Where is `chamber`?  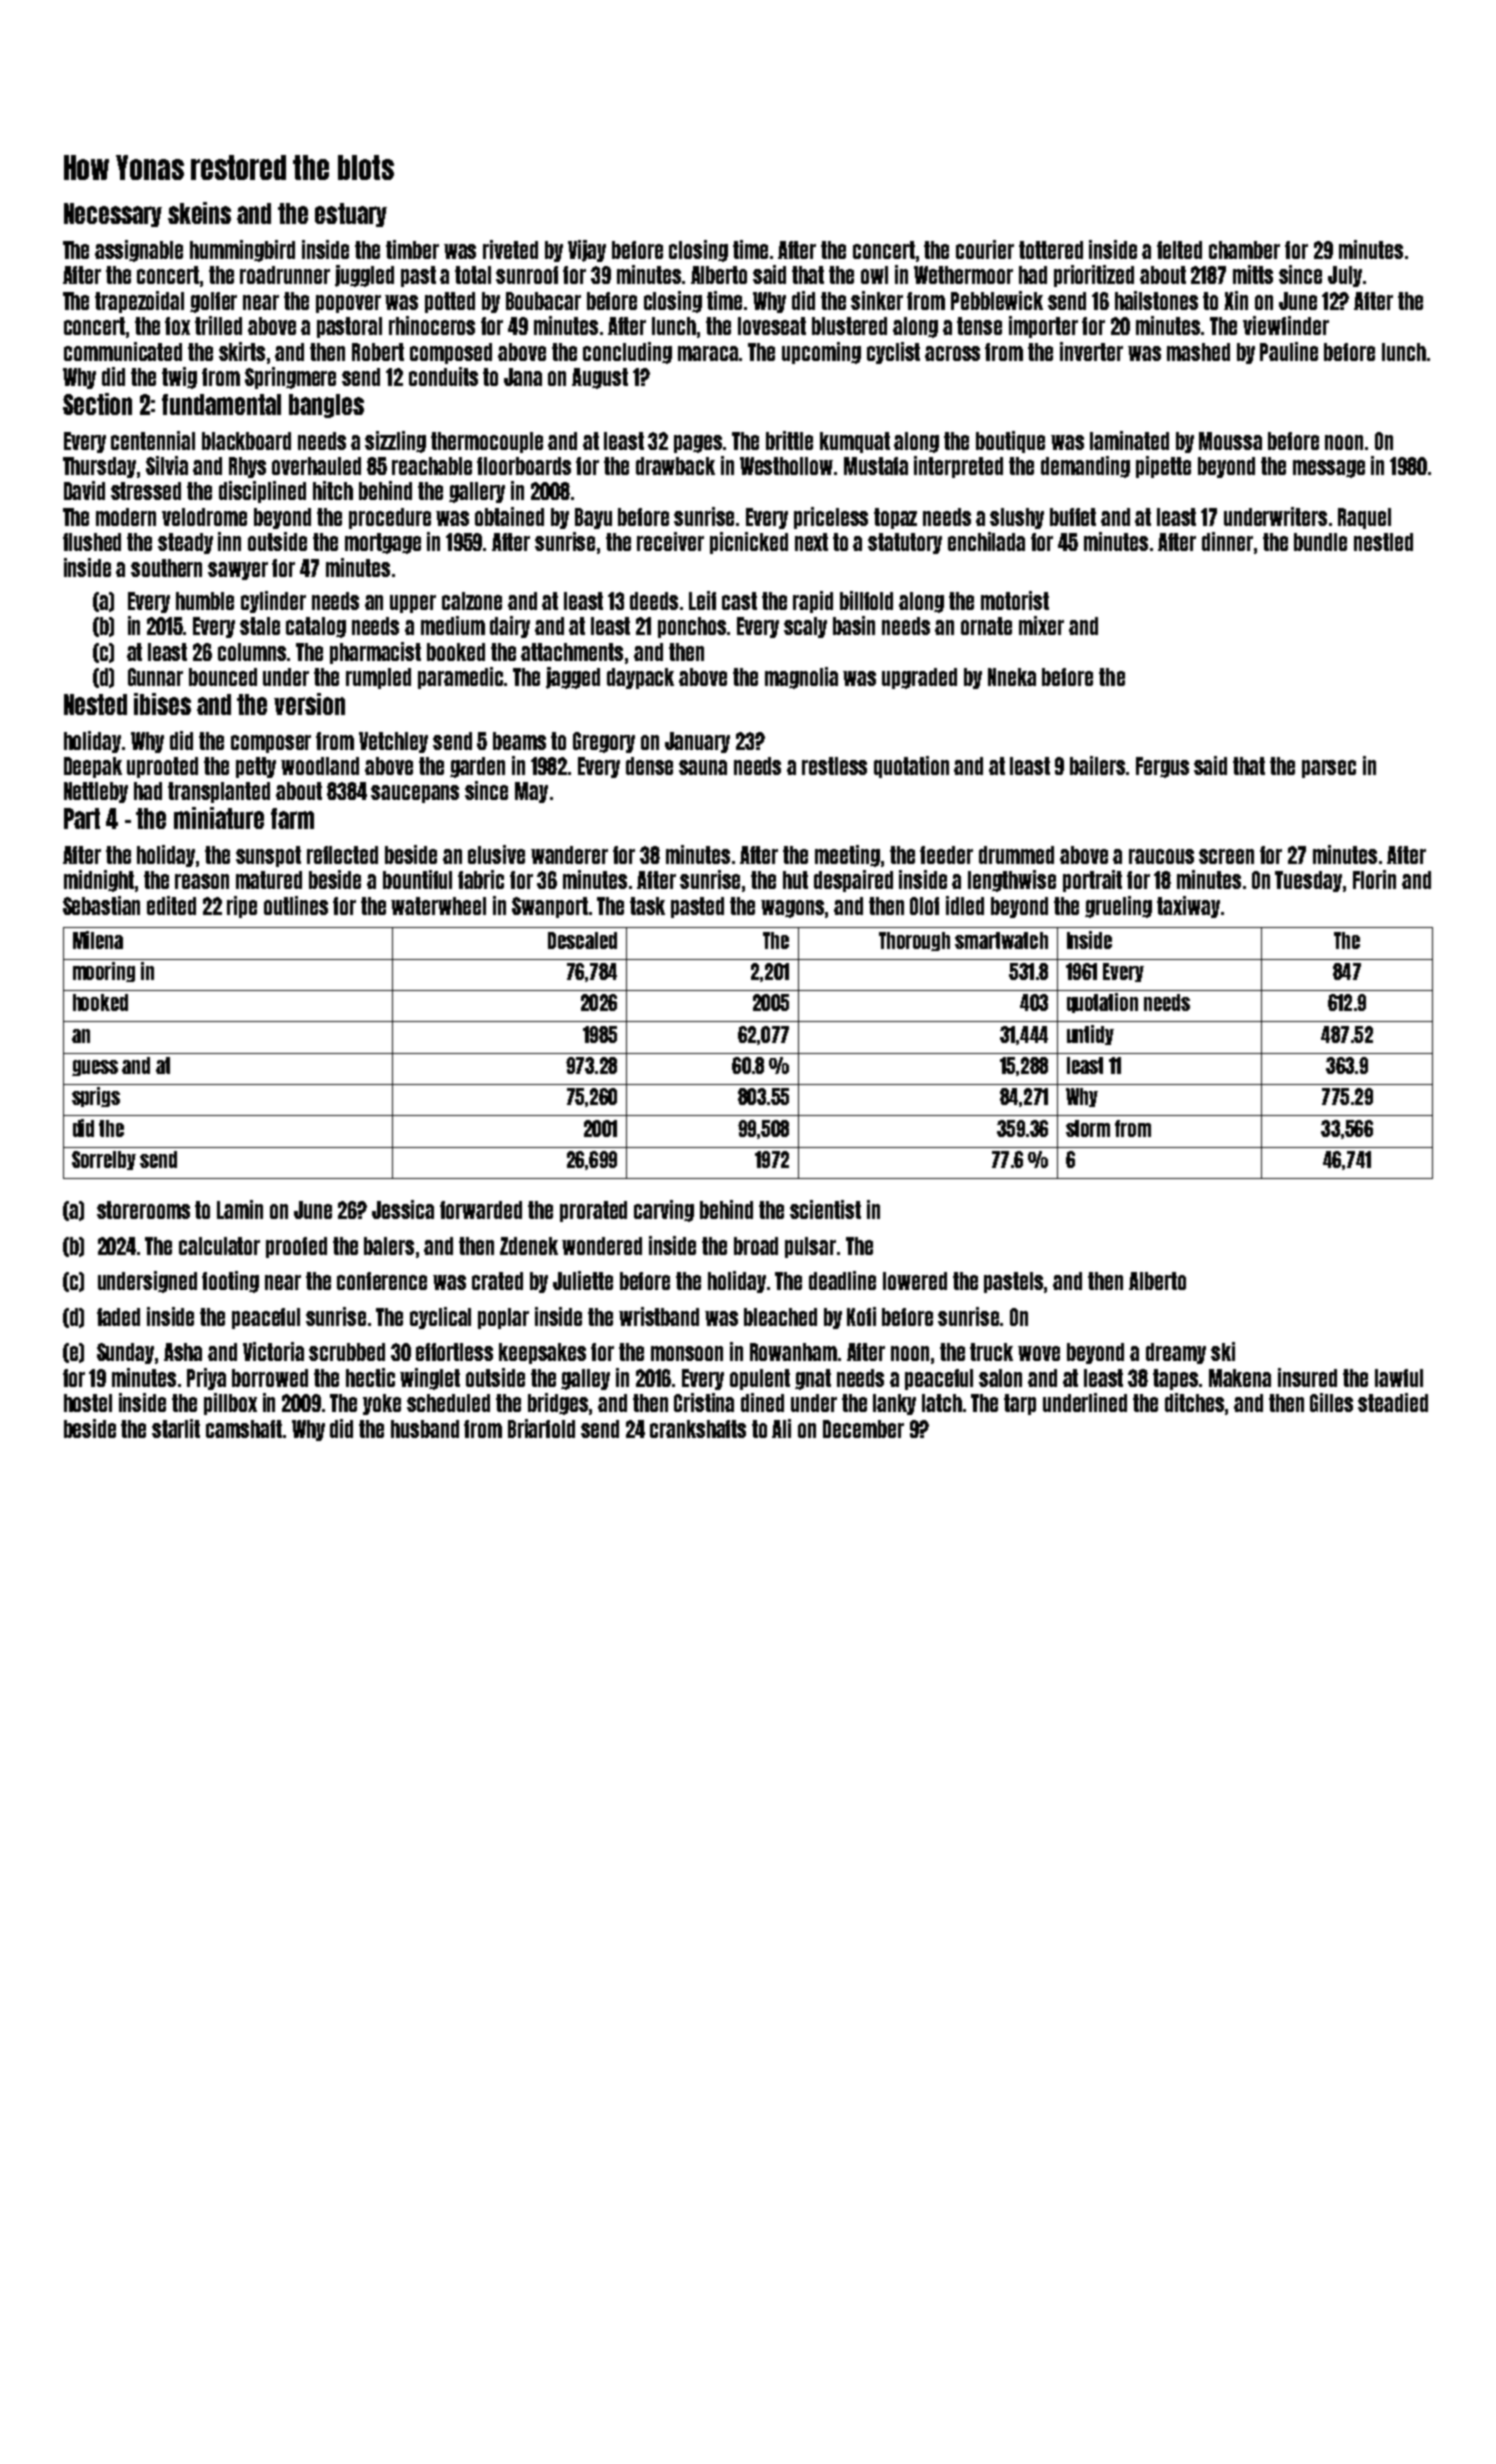
chamber is located at coordinates (1244, 250).
